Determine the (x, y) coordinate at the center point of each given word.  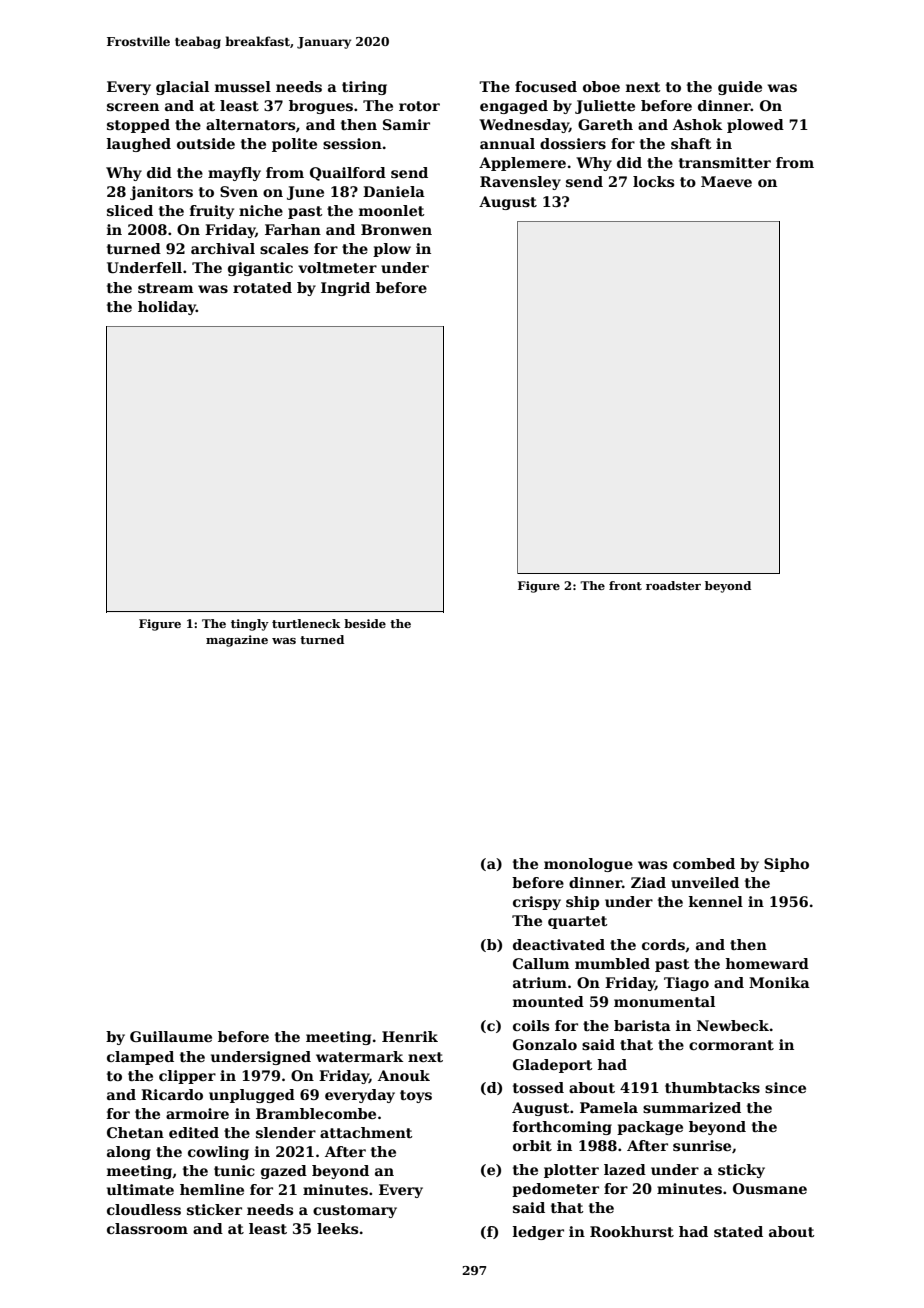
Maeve (726, 181)
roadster (673, 585)
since (785, 1087)
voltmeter (337, 267)
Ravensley (520, 183)
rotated (262, 287)
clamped (140, 1058)
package (650, 1128)
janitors (161, 193)
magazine (237, 641)
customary (355, 1211)
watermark (359, 1056)
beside (365, 623)
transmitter (725, 162)
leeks (337, 1228)
